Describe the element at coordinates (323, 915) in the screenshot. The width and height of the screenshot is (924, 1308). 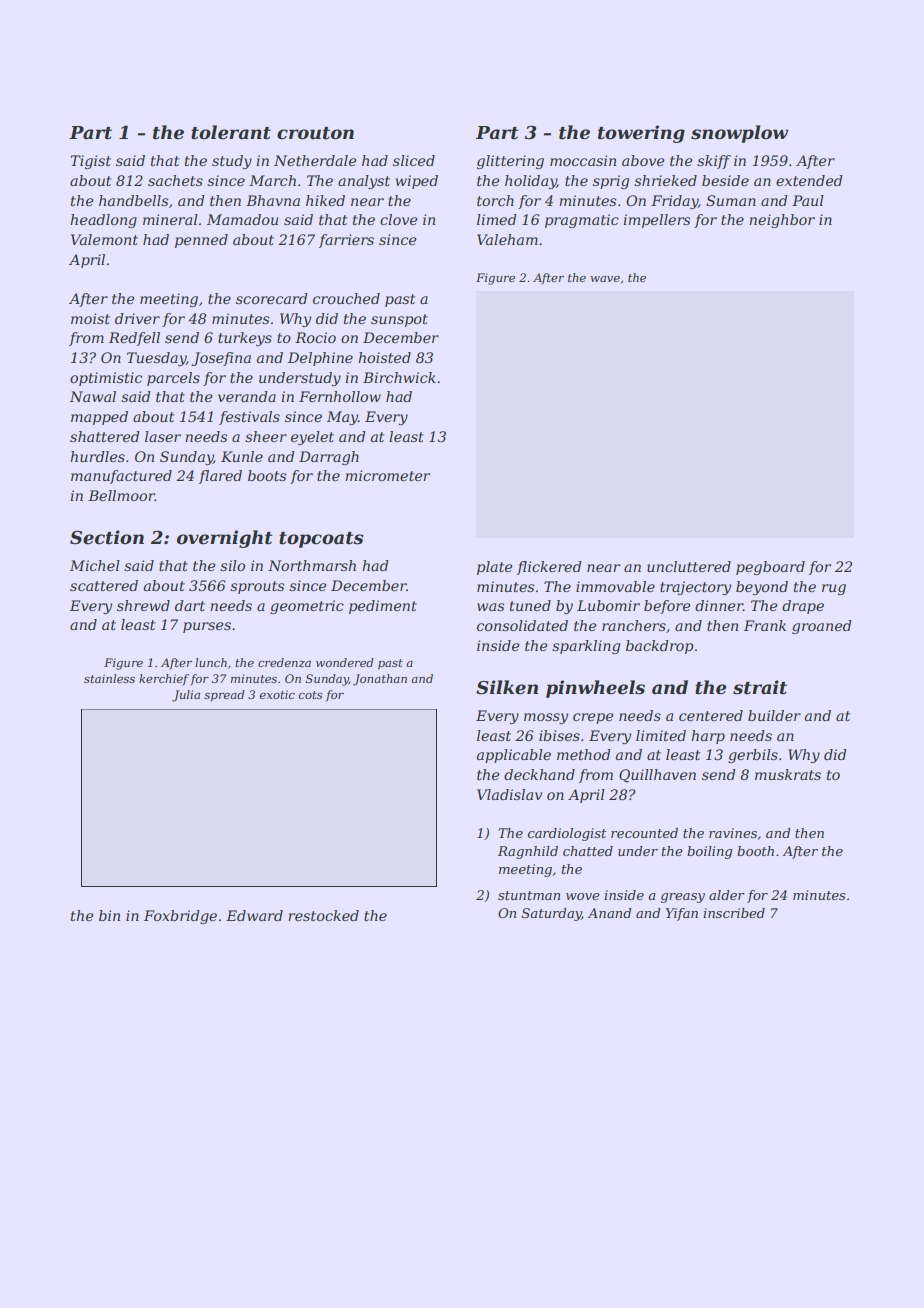
I see `restocked` at that location.
